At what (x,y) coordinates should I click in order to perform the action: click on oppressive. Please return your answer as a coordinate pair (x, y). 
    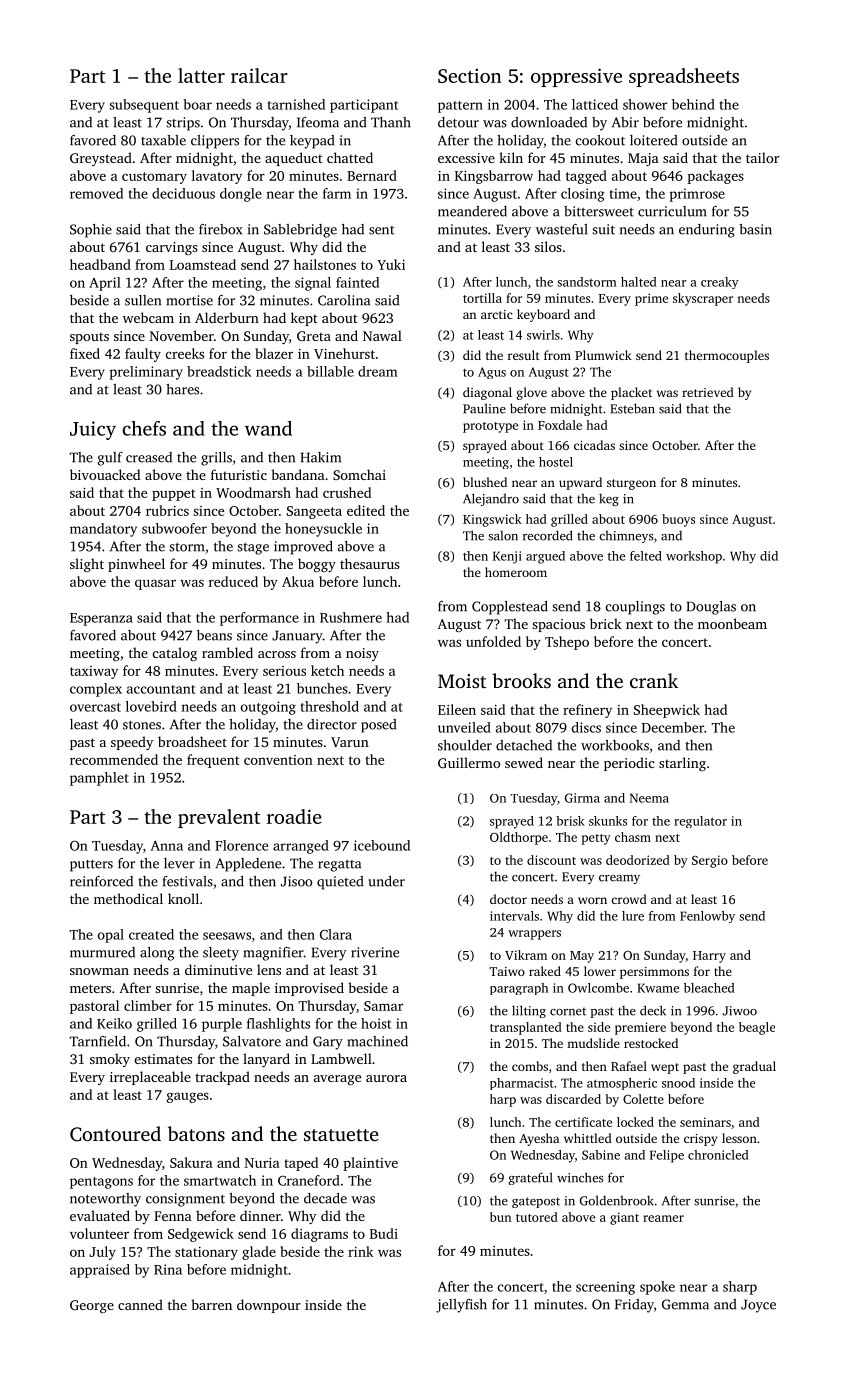
    Looking at the image, I should click on (576, 77).
